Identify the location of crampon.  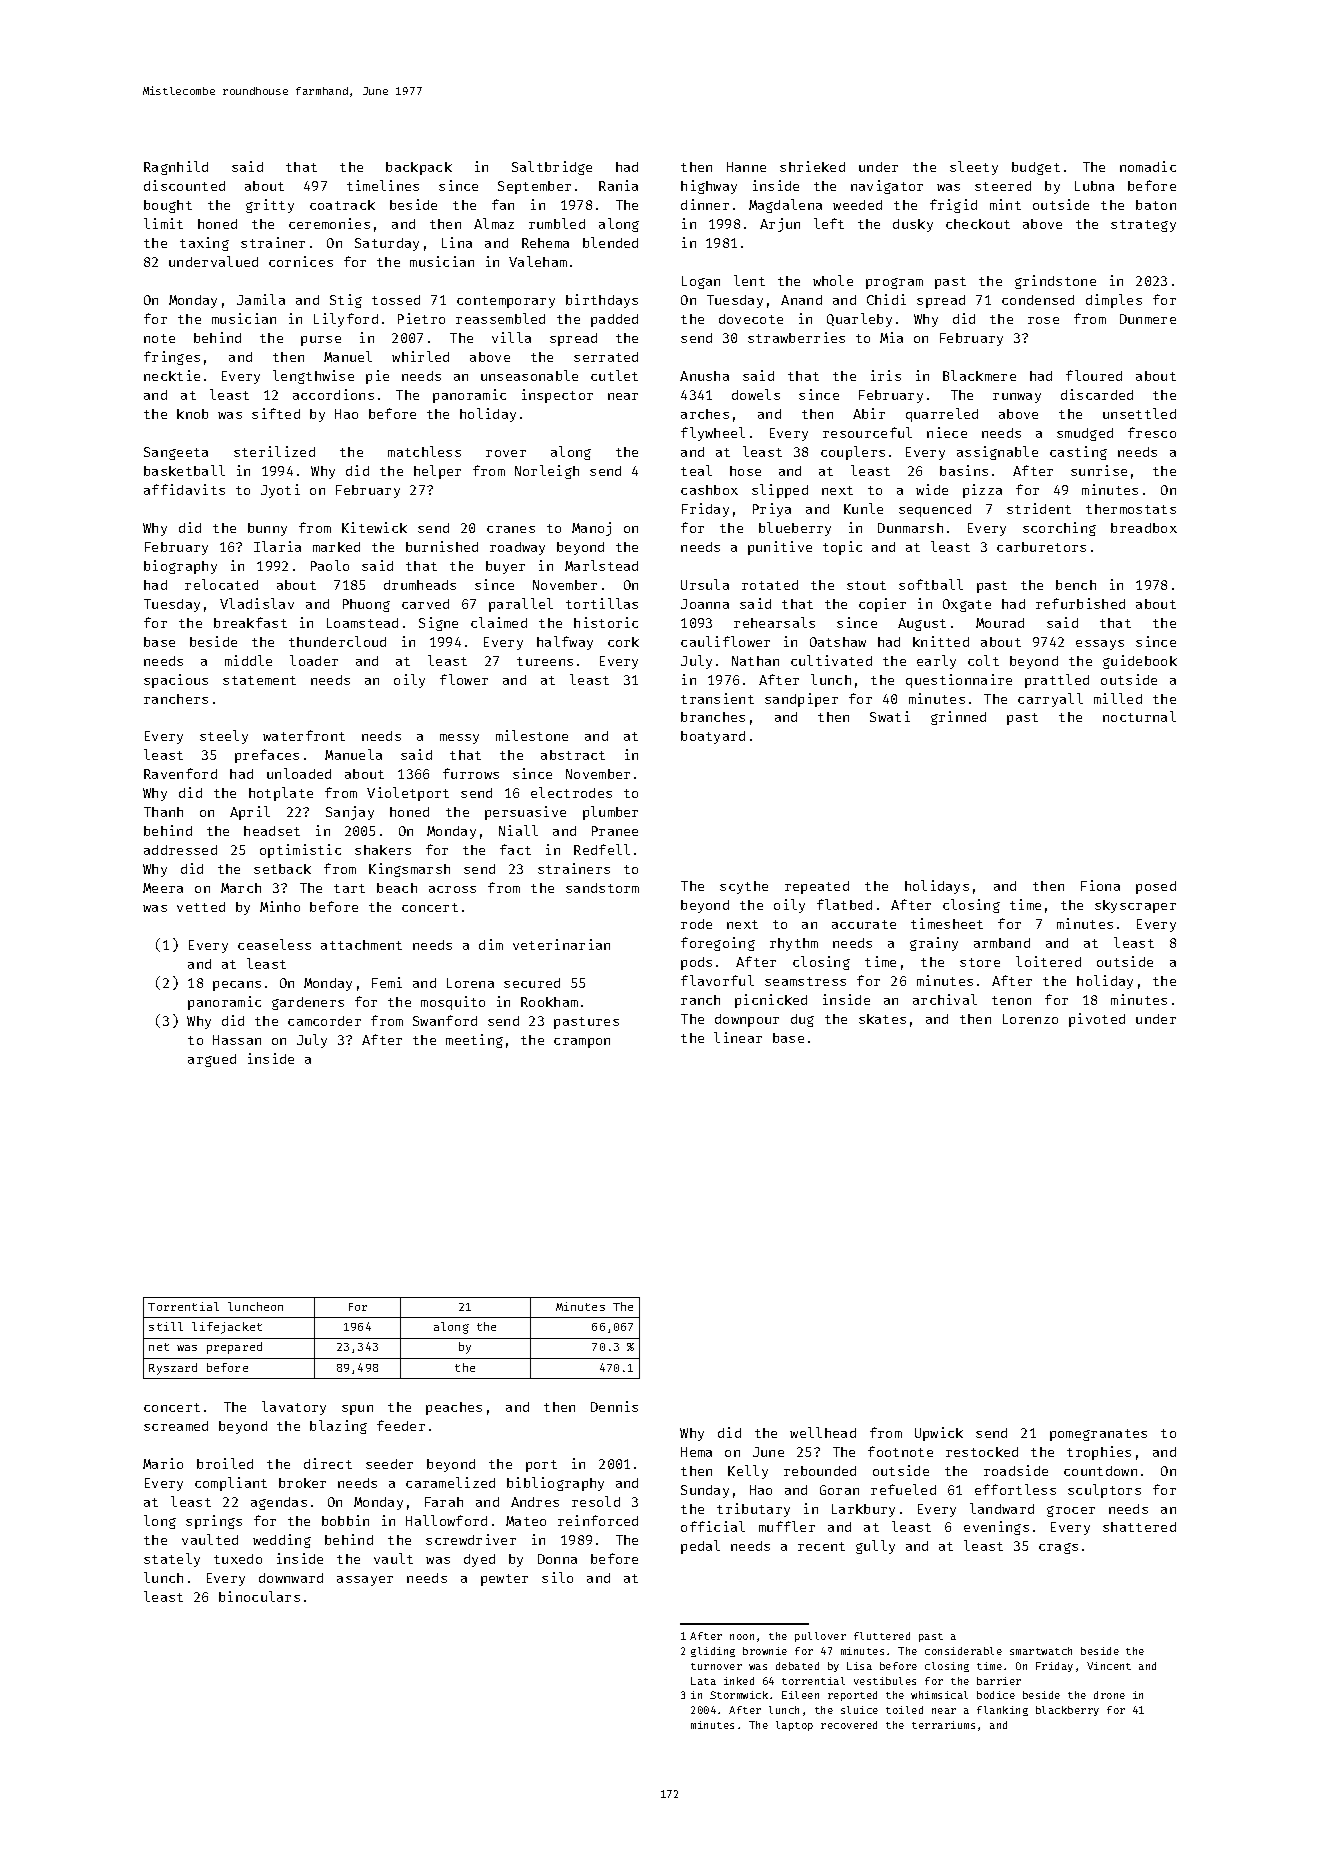
(582, 1043).
